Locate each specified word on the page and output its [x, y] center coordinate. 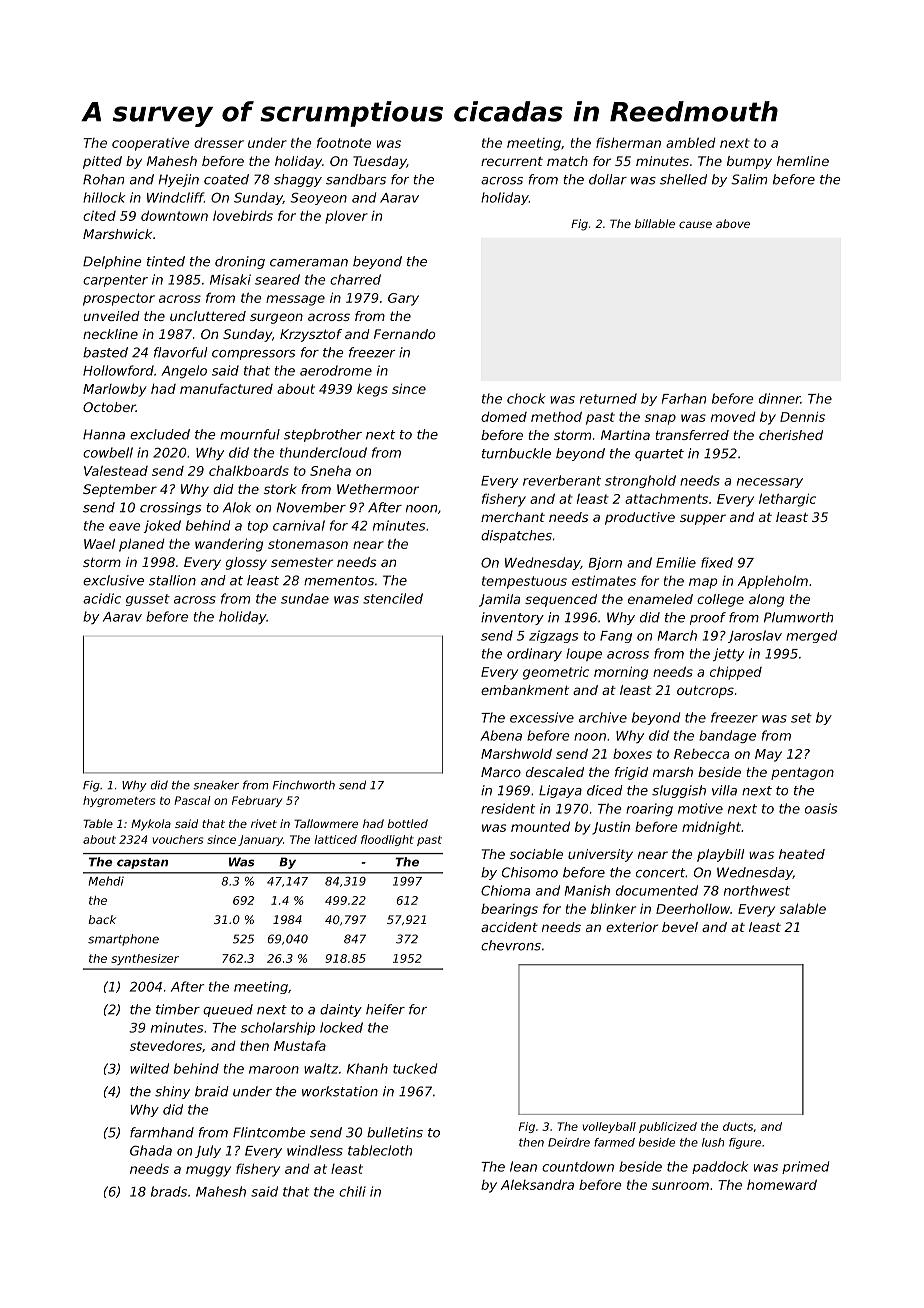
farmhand [162, 1132]
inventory [512, 618]
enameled [660, 599]
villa [724, 790]
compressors [253, 355]
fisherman [628, 142]
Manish [587, 890]
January [260, 840]
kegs [372, 390]
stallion [172, 580]
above [733, 223]
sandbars [356, 179]
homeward [782, 1184]
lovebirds [243, 215]
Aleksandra [537, 1185]
